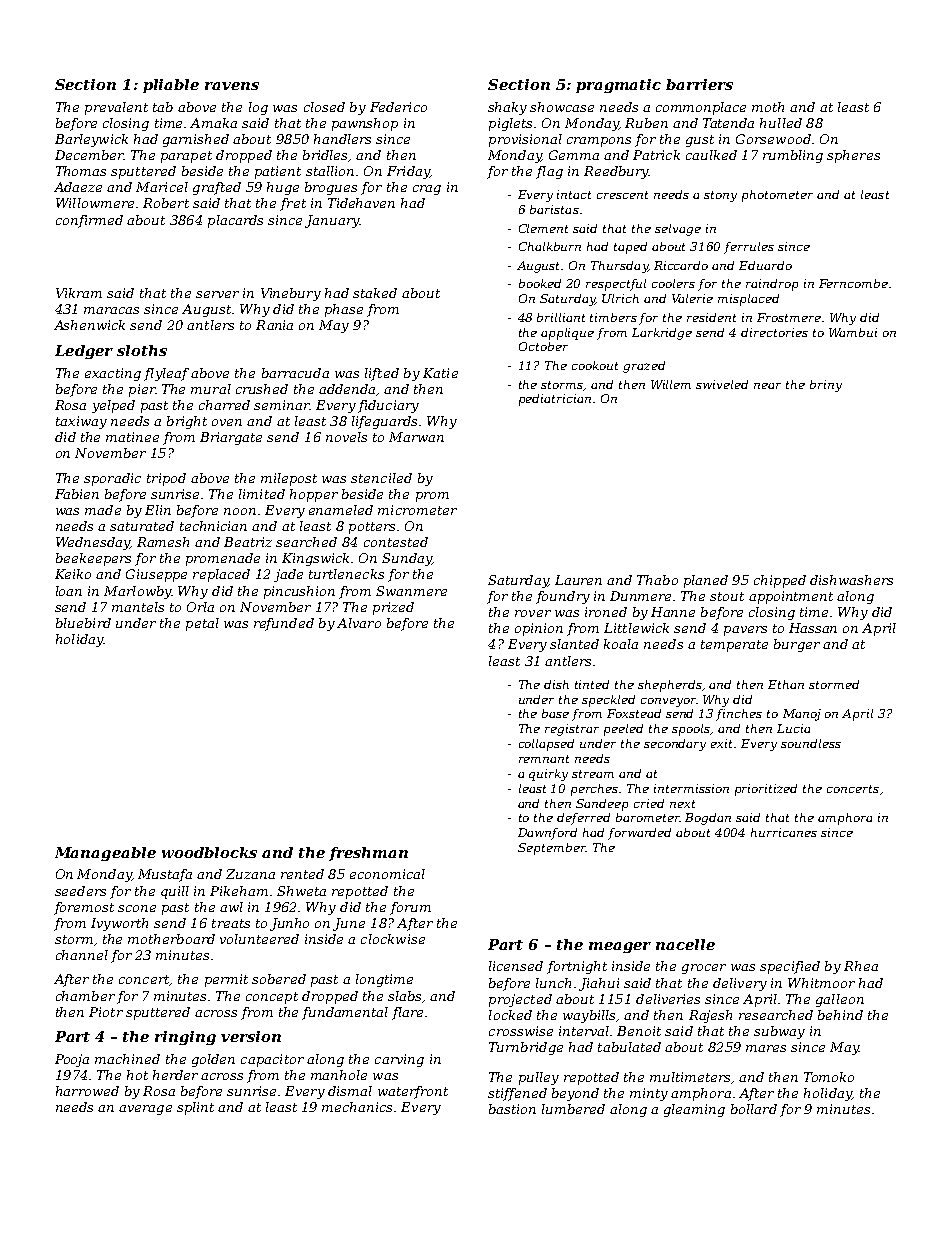 The width and height of the screenshot is (952, 1233). Describe the element at coordinates (853, 156) in the screenshot. I see `spheres` at that location.
